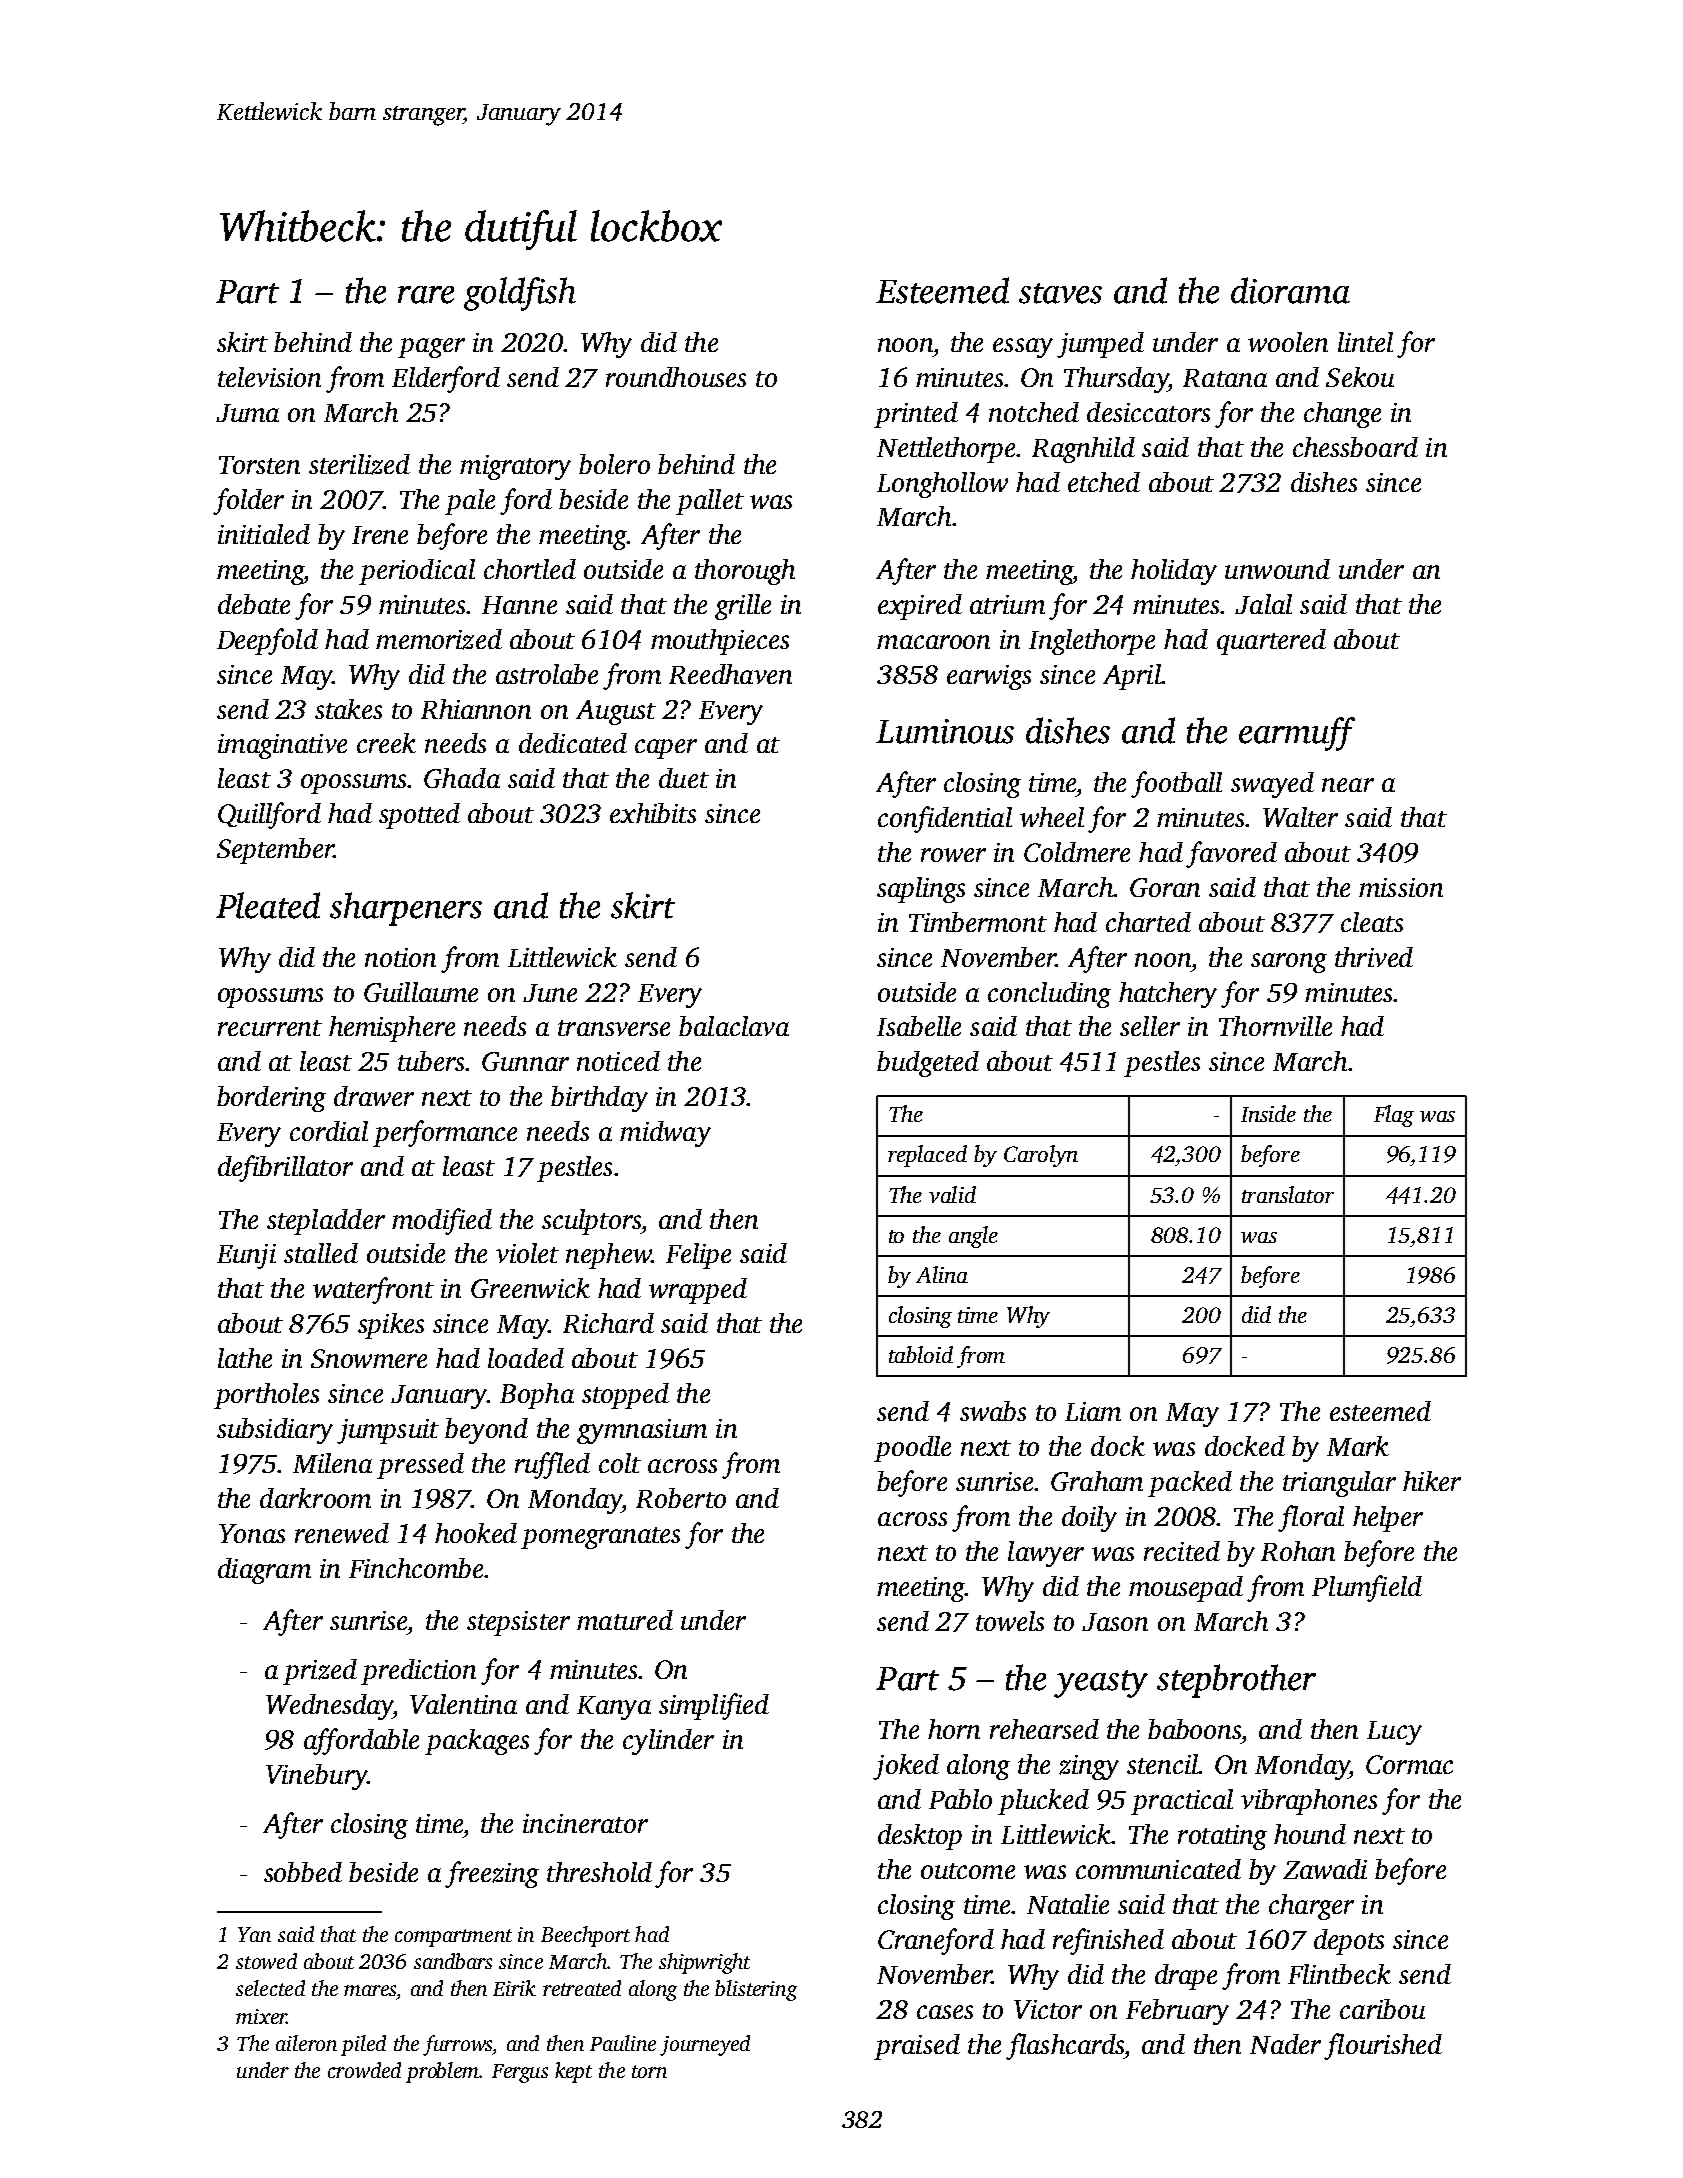 The image size is (1683, 2178). Describe the element at coordinates (1365, 342) in the screenshot. I see `lintel` at that location.
